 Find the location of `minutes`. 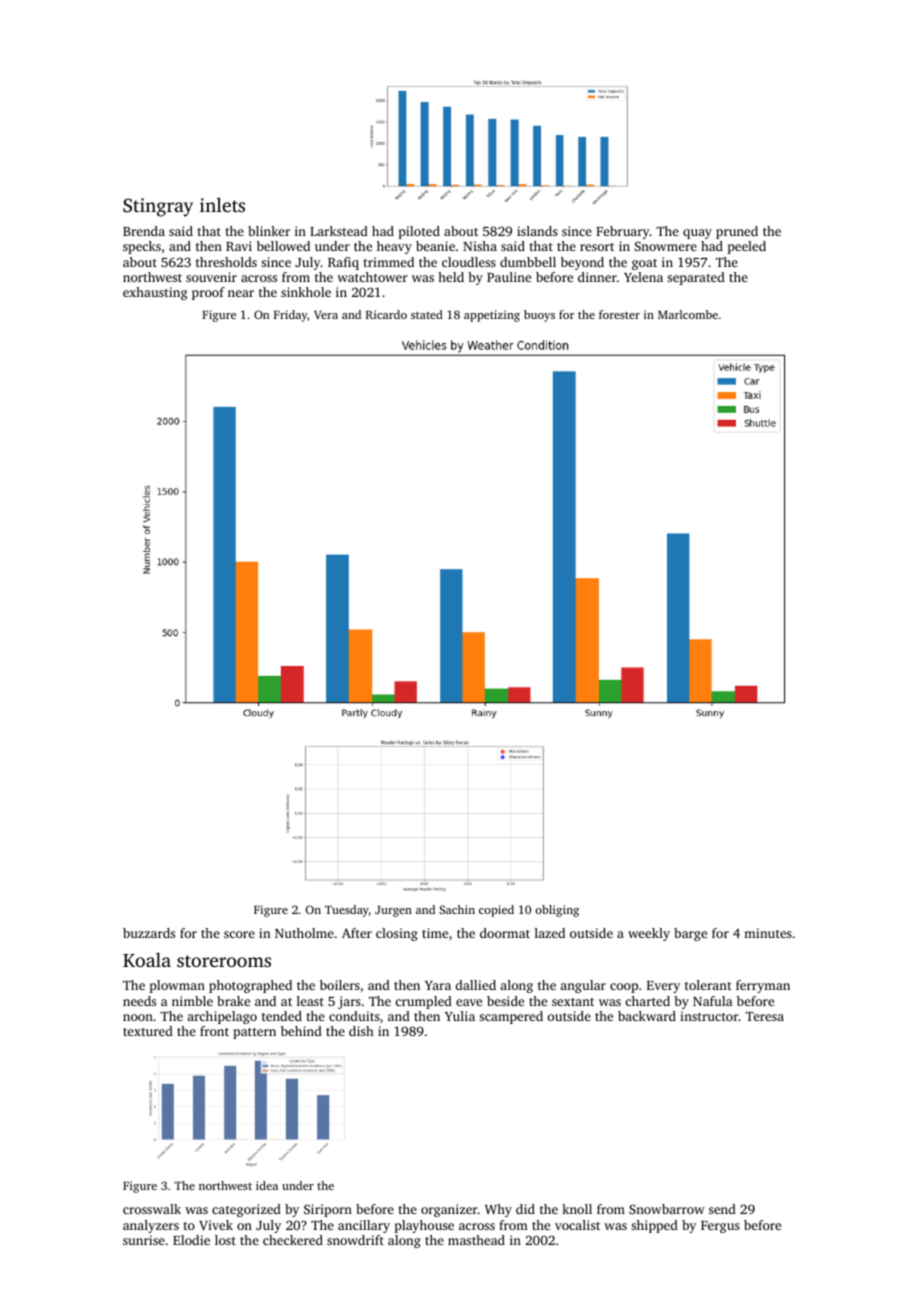

minutes is located at coordinates (768, 933).
